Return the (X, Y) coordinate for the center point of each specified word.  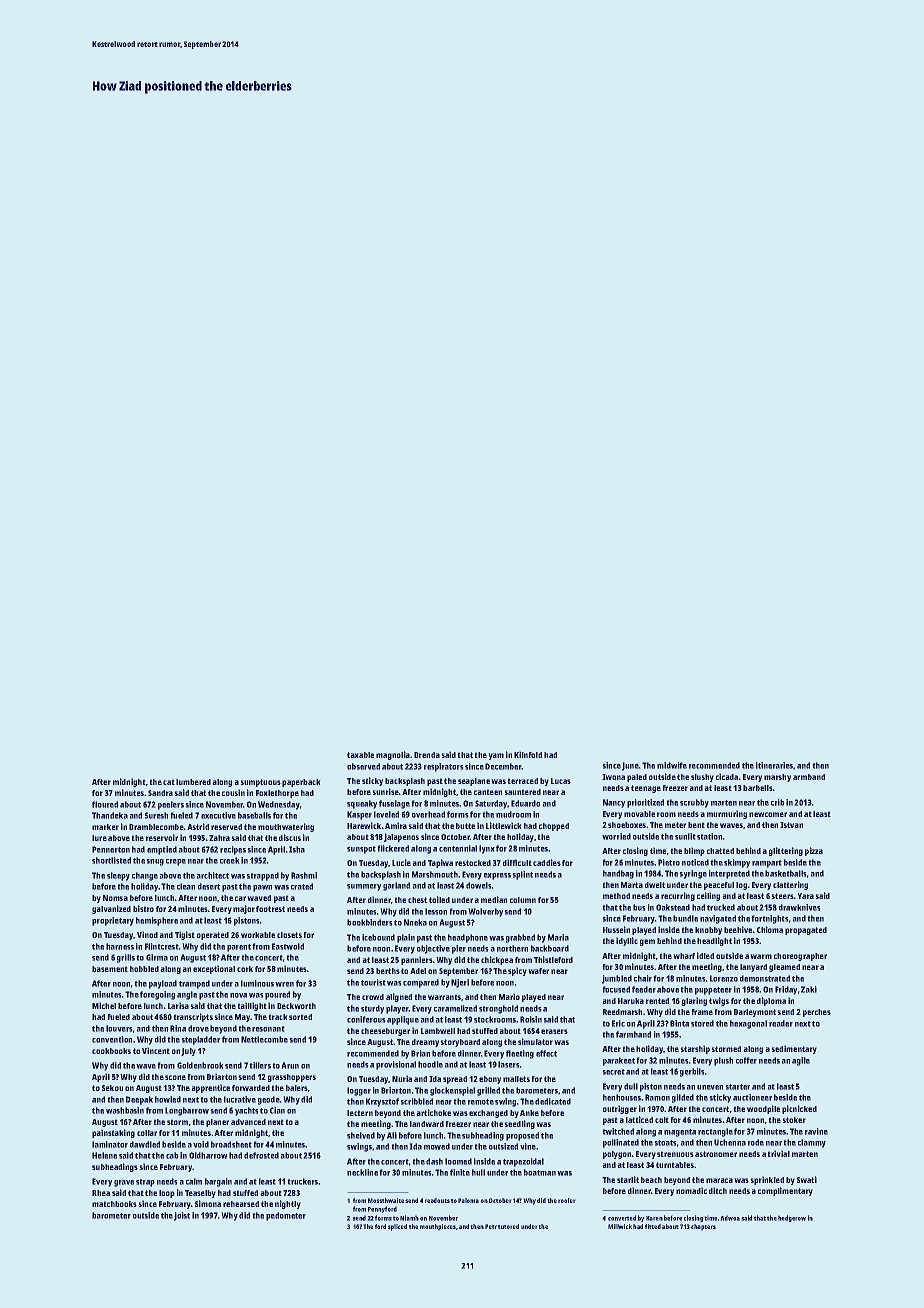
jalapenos (401, 837)
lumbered (193, 782)
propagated (806, 931)
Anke (529, 1113)
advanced (248, 1122)
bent (696, 825)
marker (105, 827)
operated (213, 936)
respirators (443, 767)
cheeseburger (385, 1032)
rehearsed (241, 1204)
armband (809, 777)
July (188, 1052)
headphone (468, 938)
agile (801, 1061)
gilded (683, 1098)
